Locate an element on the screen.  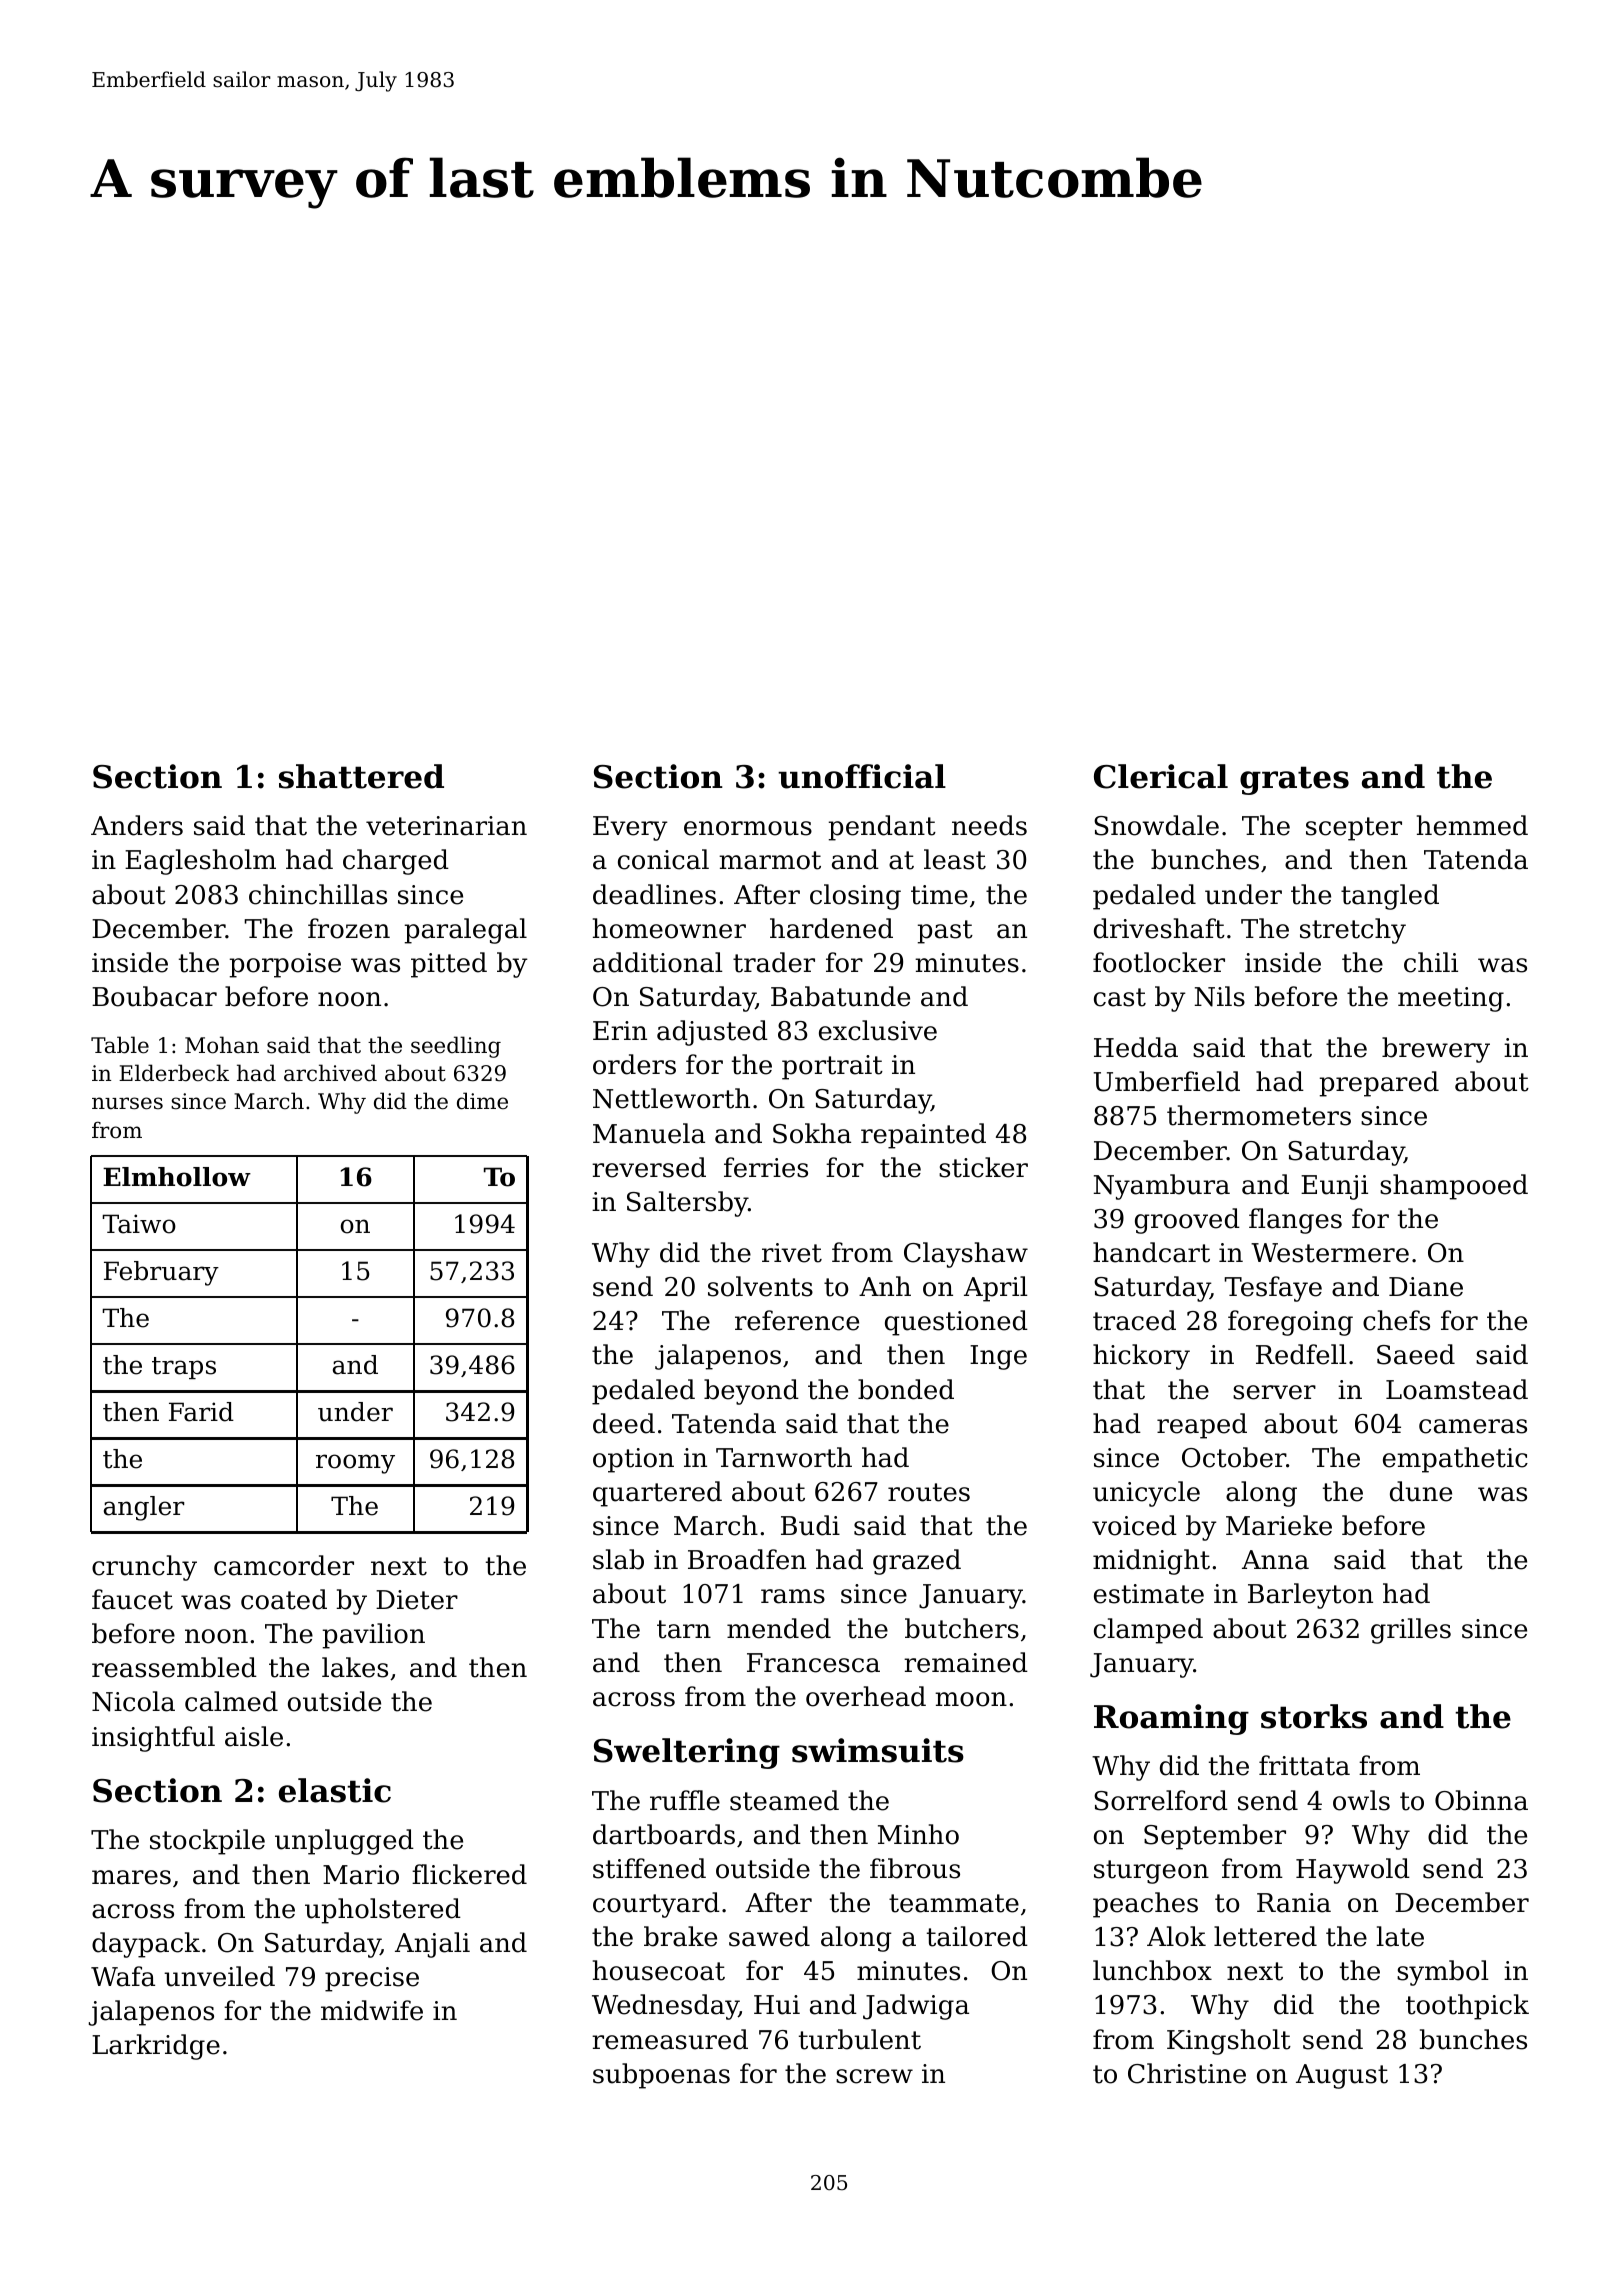
marmot is located at coordinates (770, 860).
